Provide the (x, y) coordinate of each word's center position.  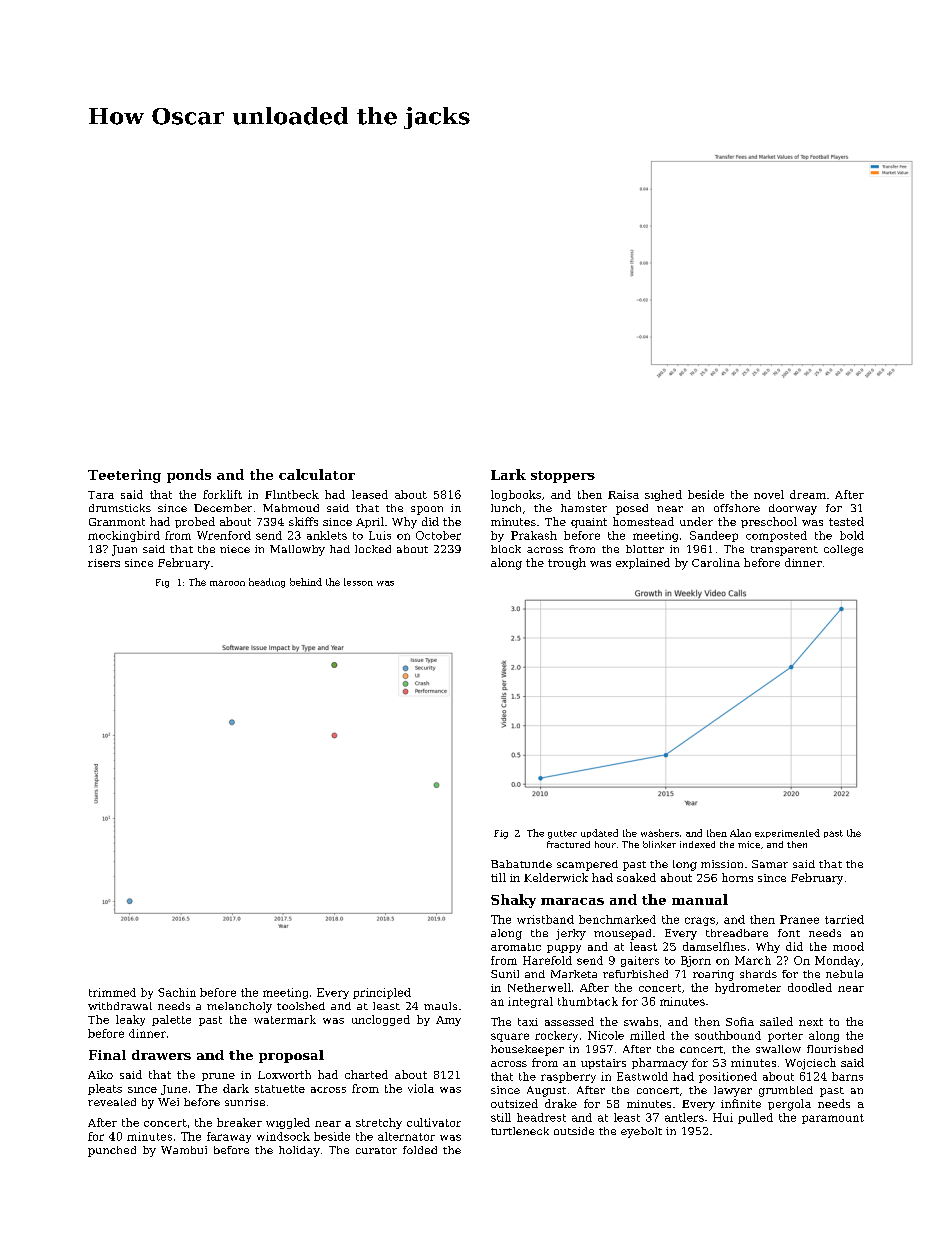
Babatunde (521, 864)
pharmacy (660, 1064)
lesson (358, 582)
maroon (227, 583)
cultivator (434, 1122)
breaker (239, 1122)
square (510, 1037)
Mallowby (297, 550)
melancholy (239, 1007)
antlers (684, 1117)
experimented (787, 833)
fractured (568, 844)
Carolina (716, 562)
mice (749, 844)
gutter (562, 834)
